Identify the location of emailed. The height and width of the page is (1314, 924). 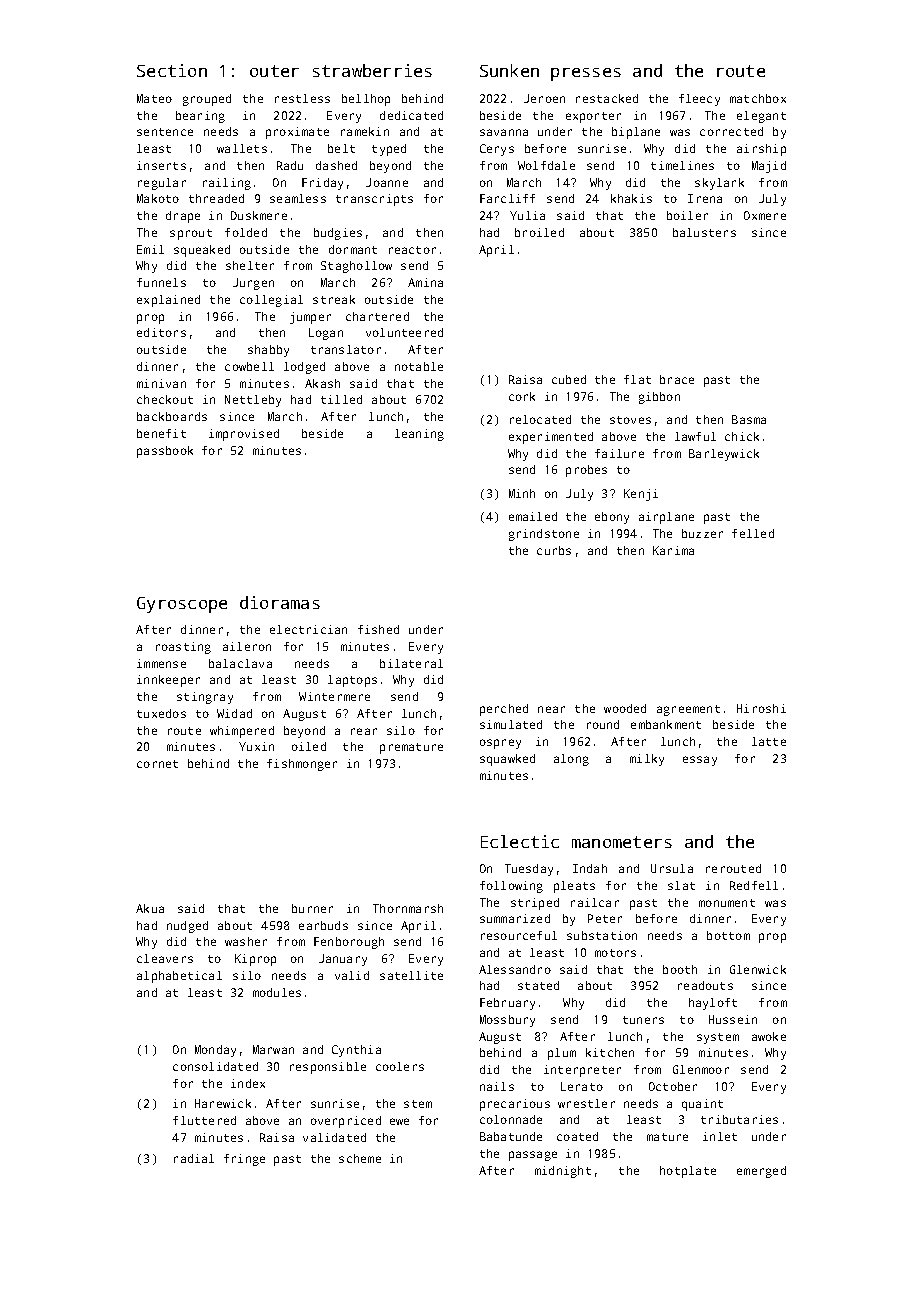
(533, 516).
